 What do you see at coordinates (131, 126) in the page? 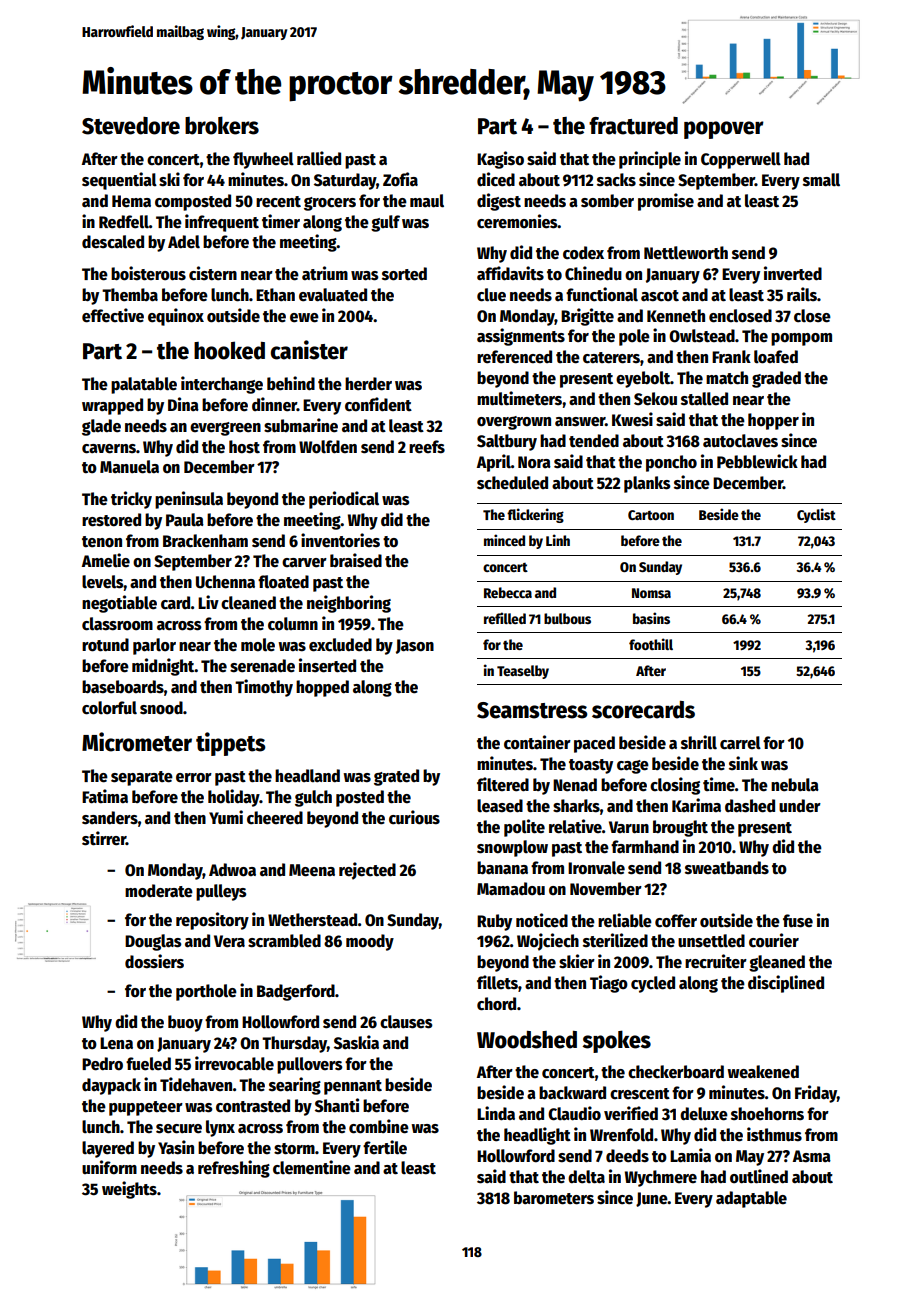
I see `Stevedore` at bounding box center [131, 126].
